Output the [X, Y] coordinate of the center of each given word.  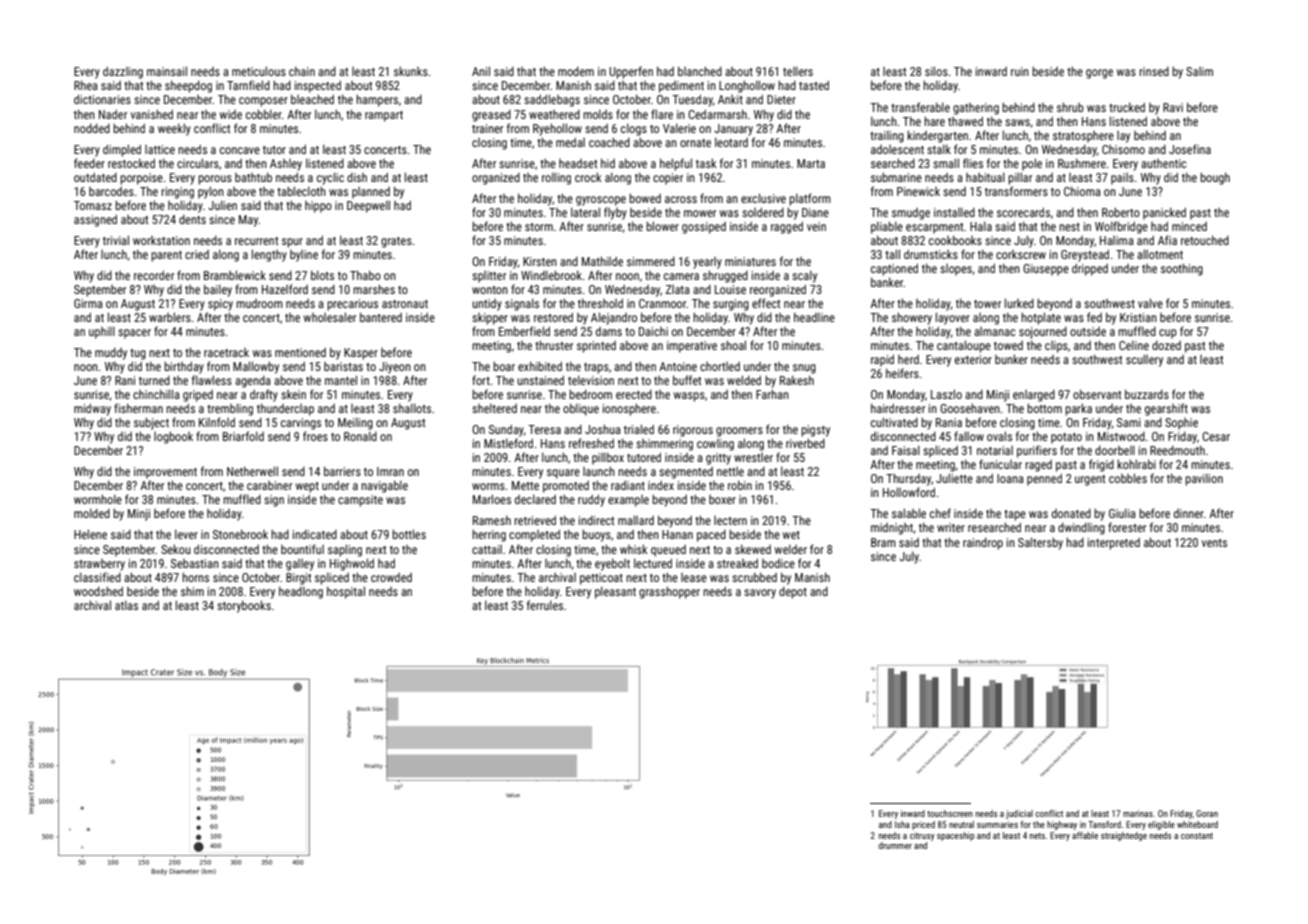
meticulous [259, 71]
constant [1197, 836]
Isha [902, 824]
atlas [126, 605]
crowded [391, 577]
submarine [896, 177]
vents [1214, 543]
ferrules [545, 605]
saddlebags [552, 100]
